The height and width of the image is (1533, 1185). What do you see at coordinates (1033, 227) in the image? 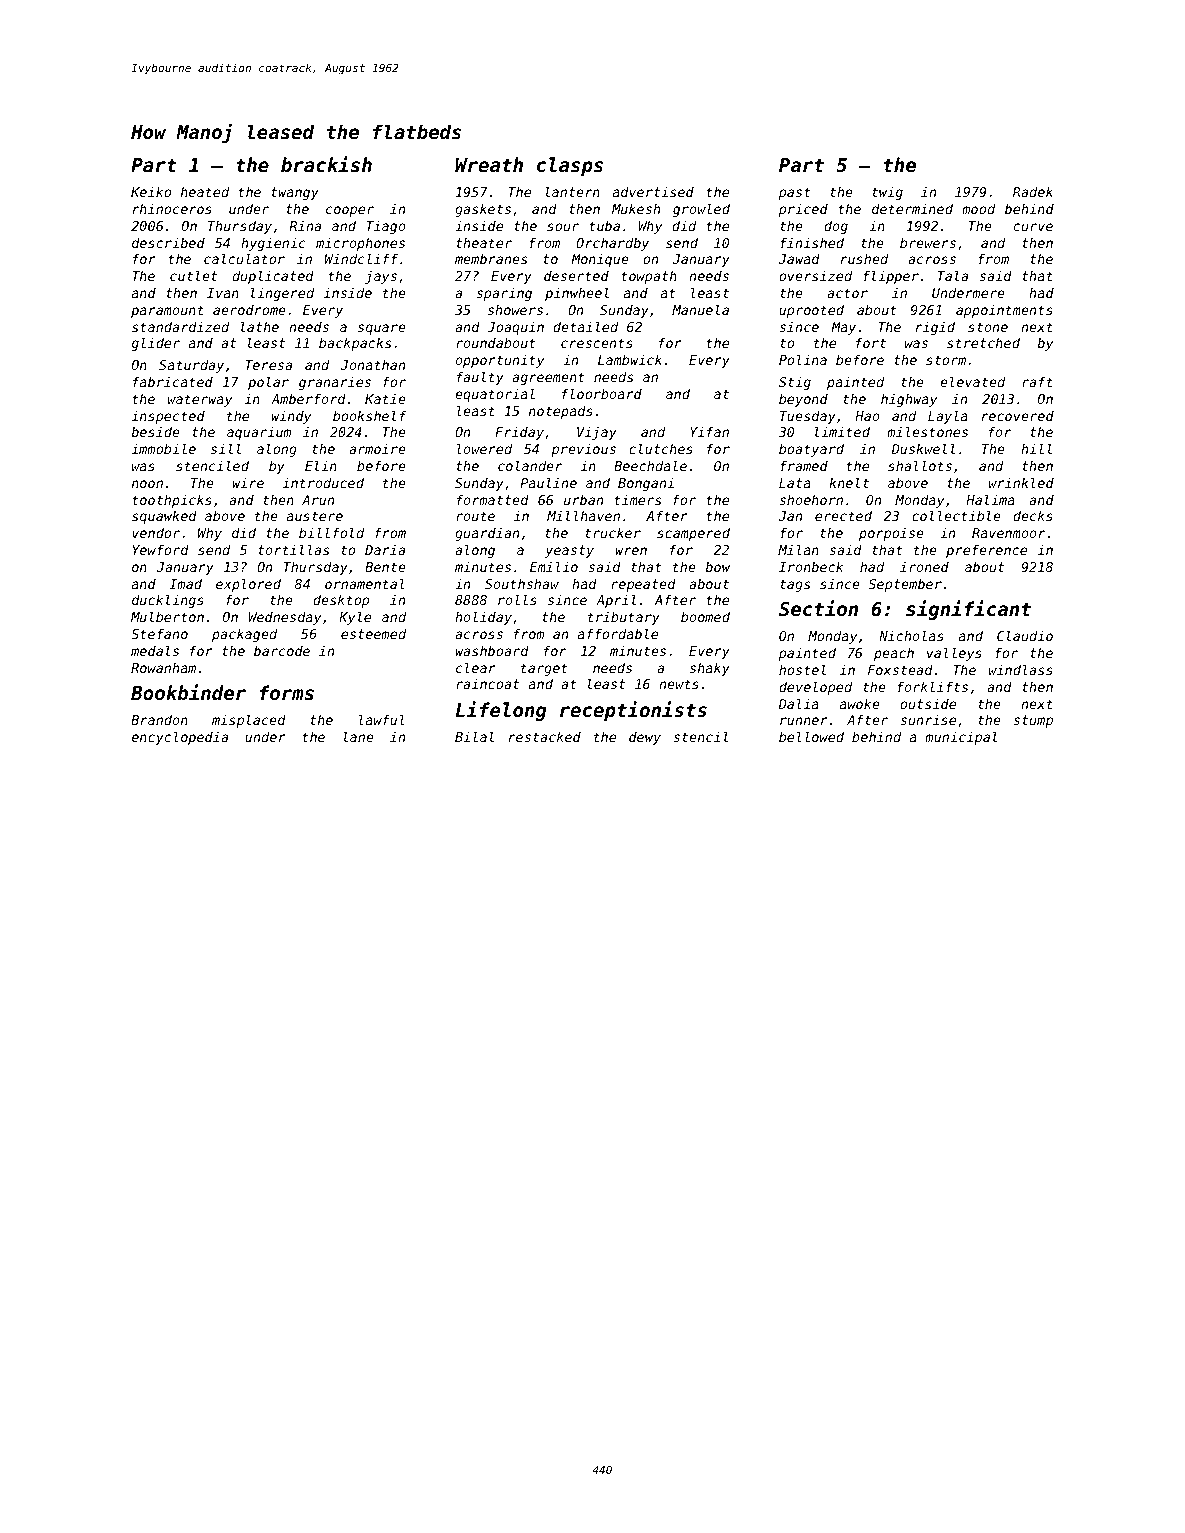
I see `curve` at bounding box center [1033, 227].
